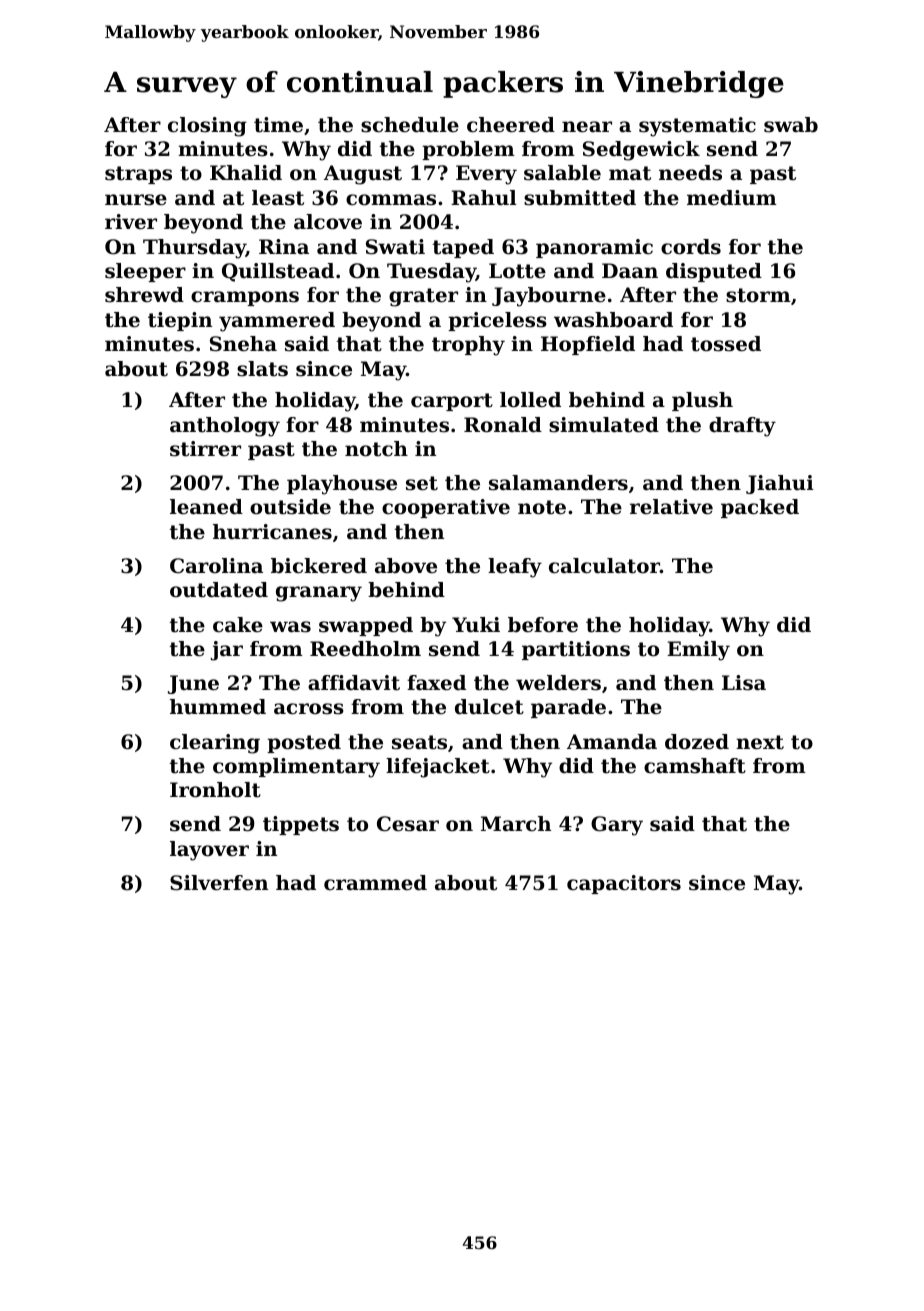 This screenshot has height=1311, width=924. I want to click on yammered, so click(277, 322).
